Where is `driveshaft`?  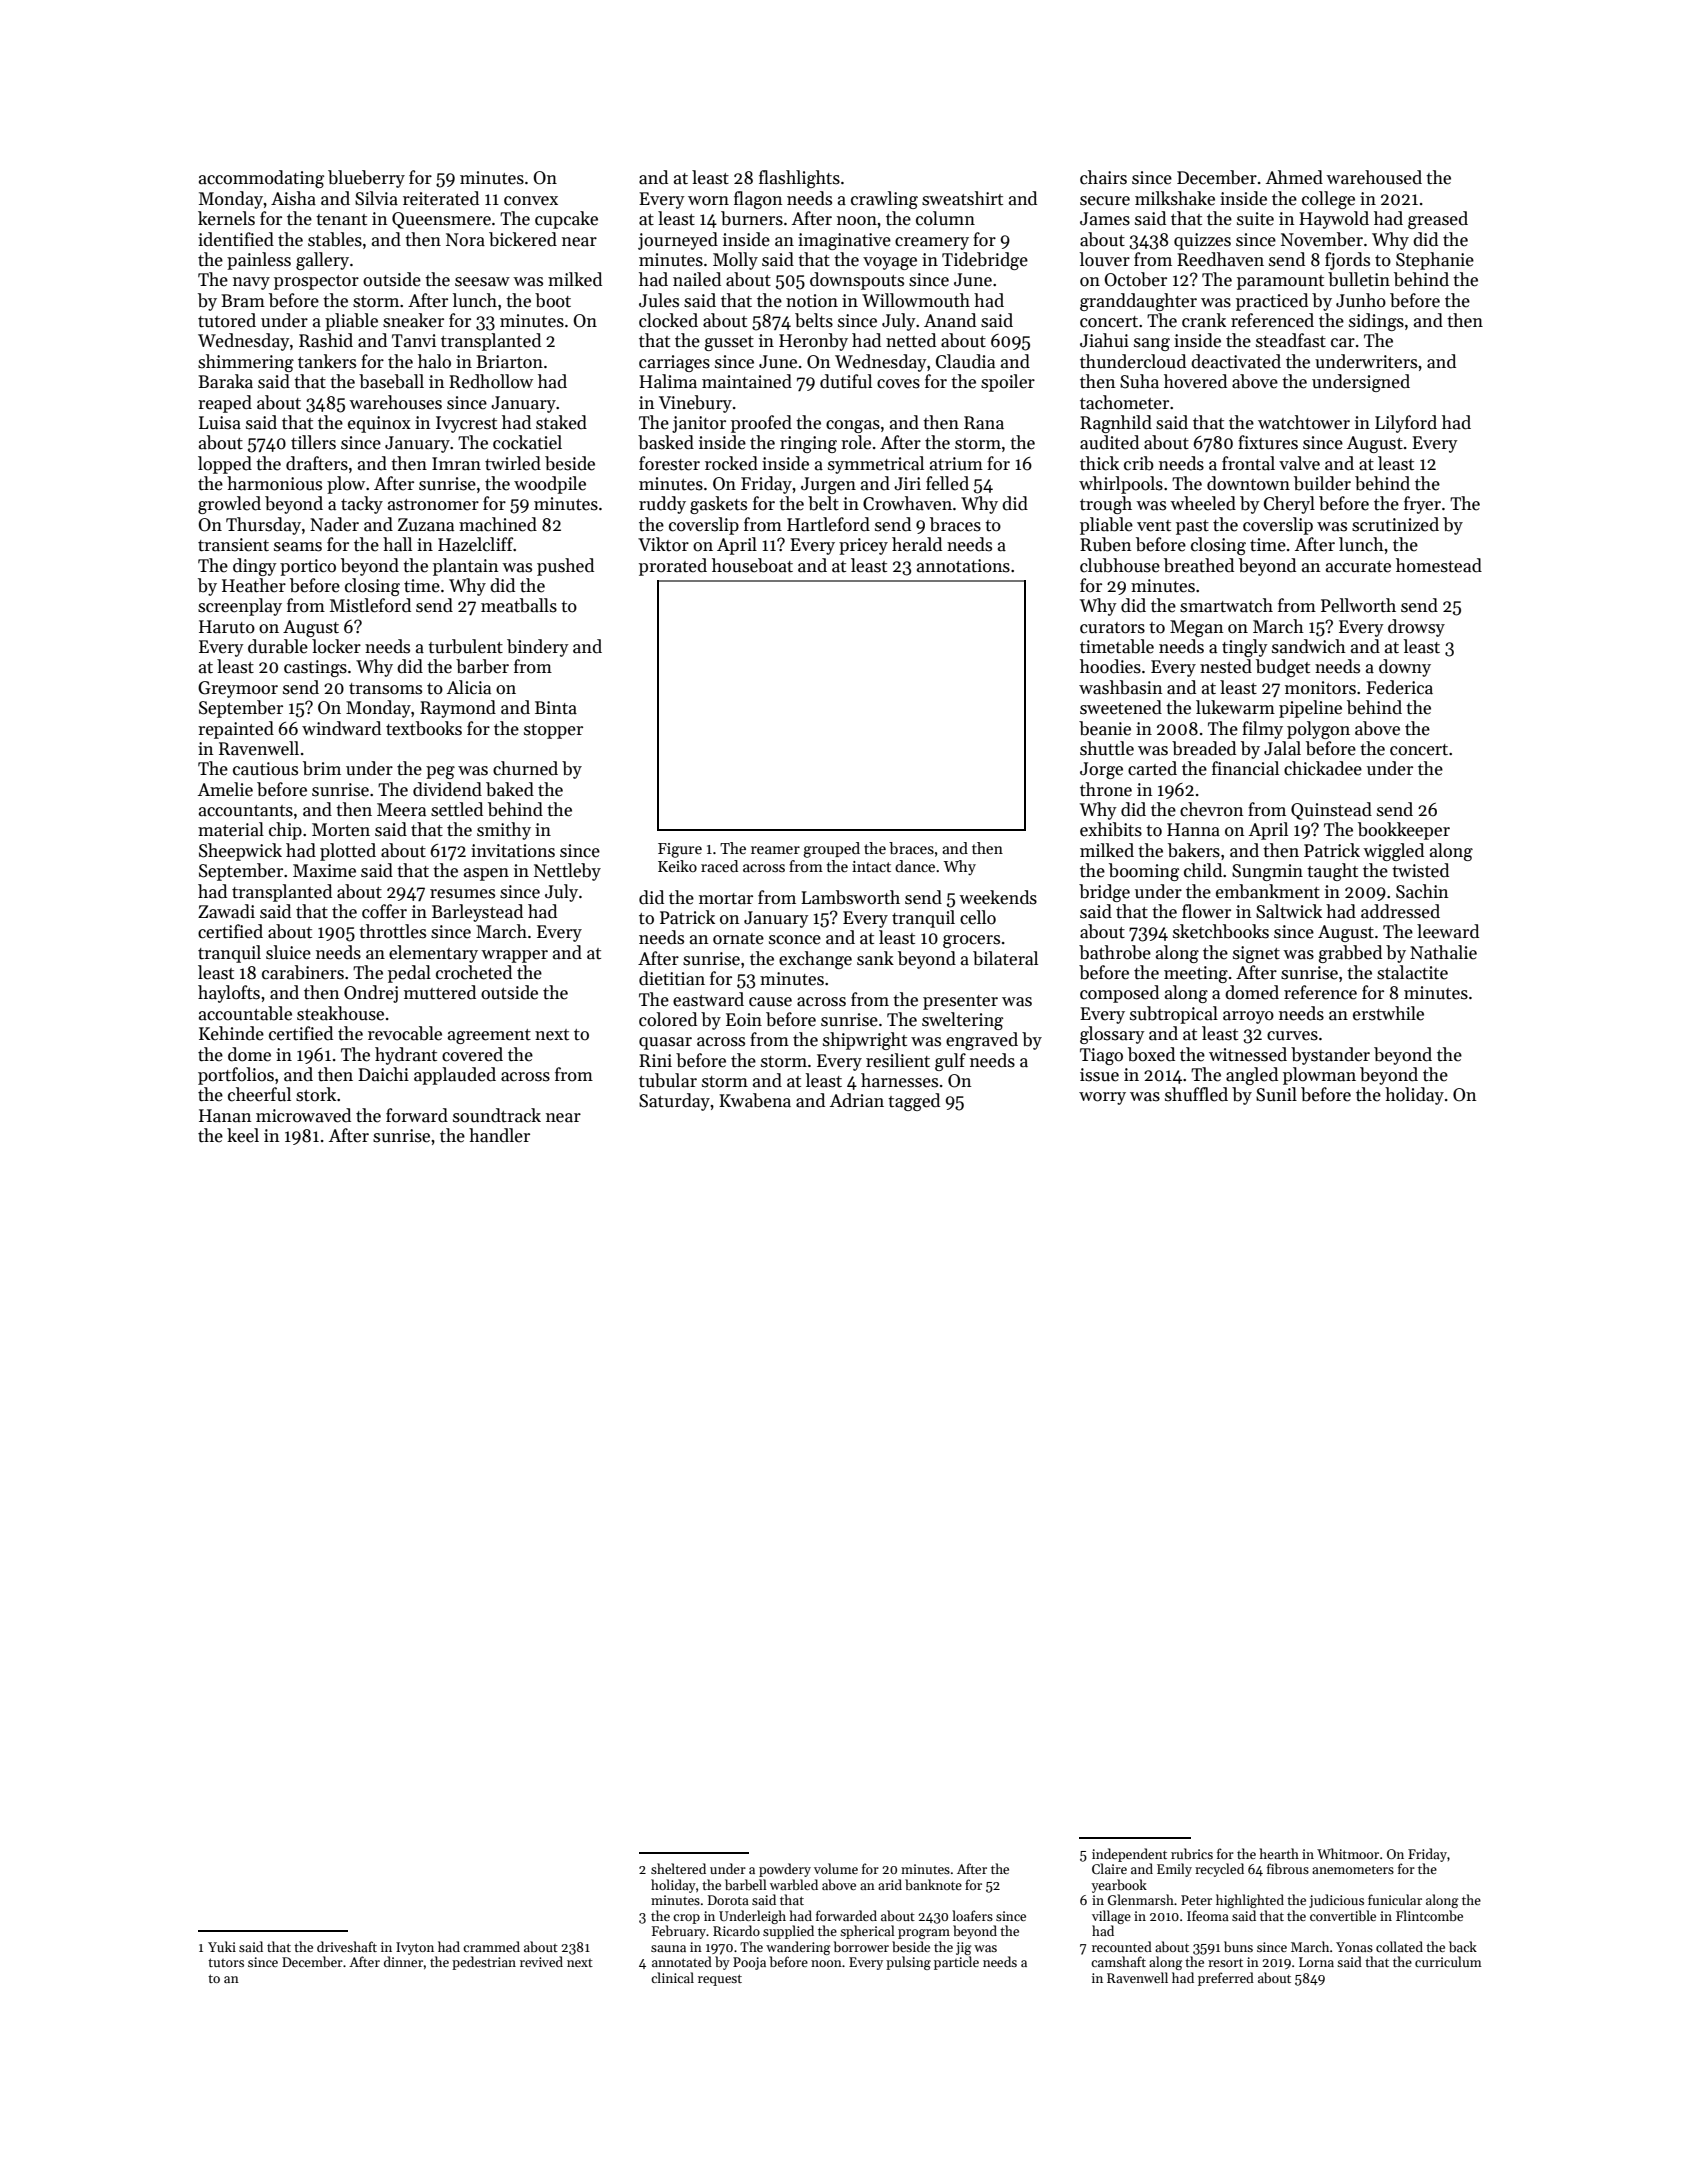 driveshaft is located at coordinates (347, 1946).
